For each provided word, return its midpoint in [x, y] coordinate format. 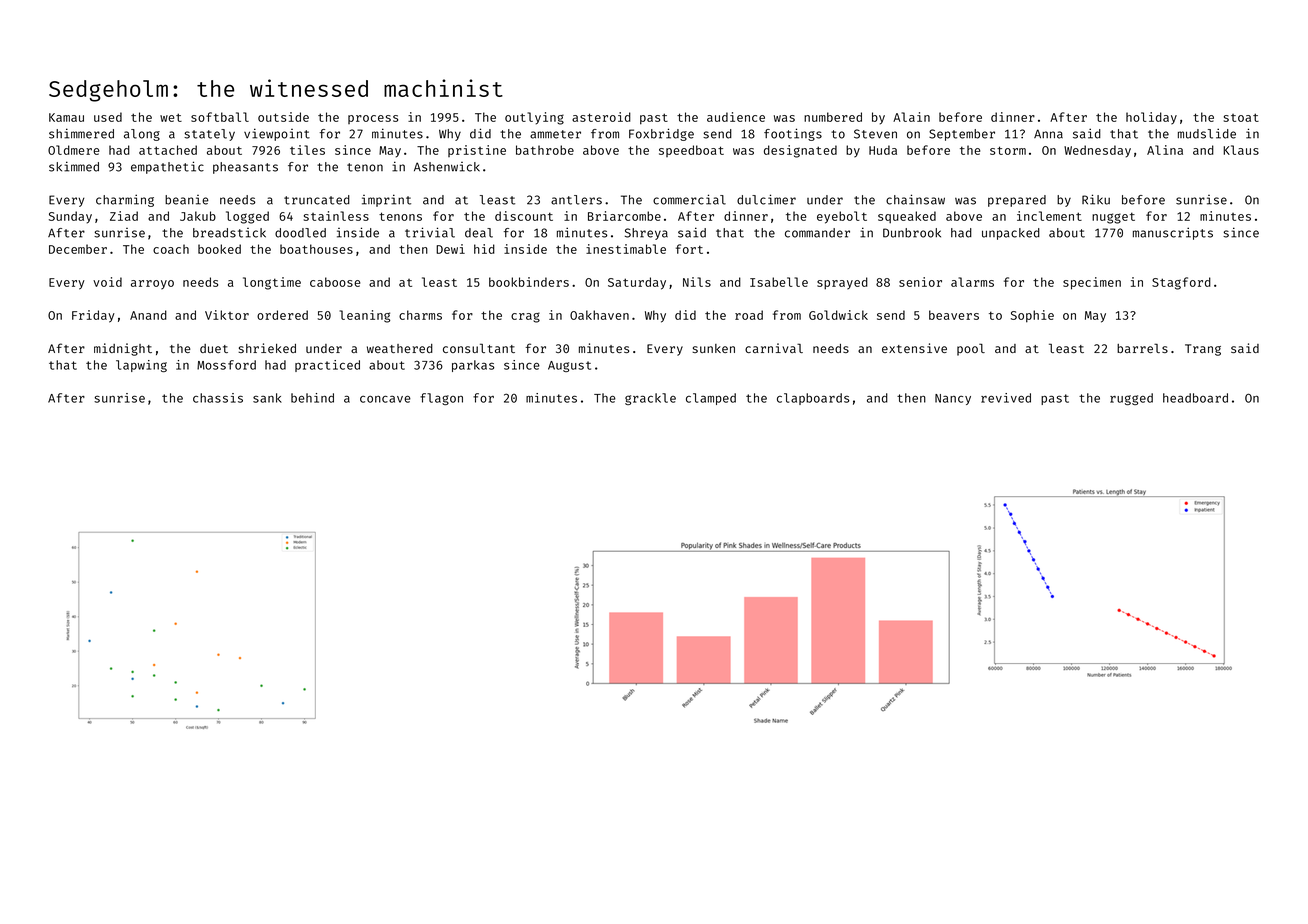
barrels [1142, 348]
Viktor [227, 315]
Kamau [66, 117]
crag [525, 317]
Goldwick [838, 315]
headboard [1195, 398]
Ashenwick [447, 167]
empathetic [167, 167]
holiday [1151, 118]
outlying [534, 118]
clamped [711, 399]
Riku [1096, 199]
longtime [272, 283]
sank [267, 398]
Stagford [1181, 283]
